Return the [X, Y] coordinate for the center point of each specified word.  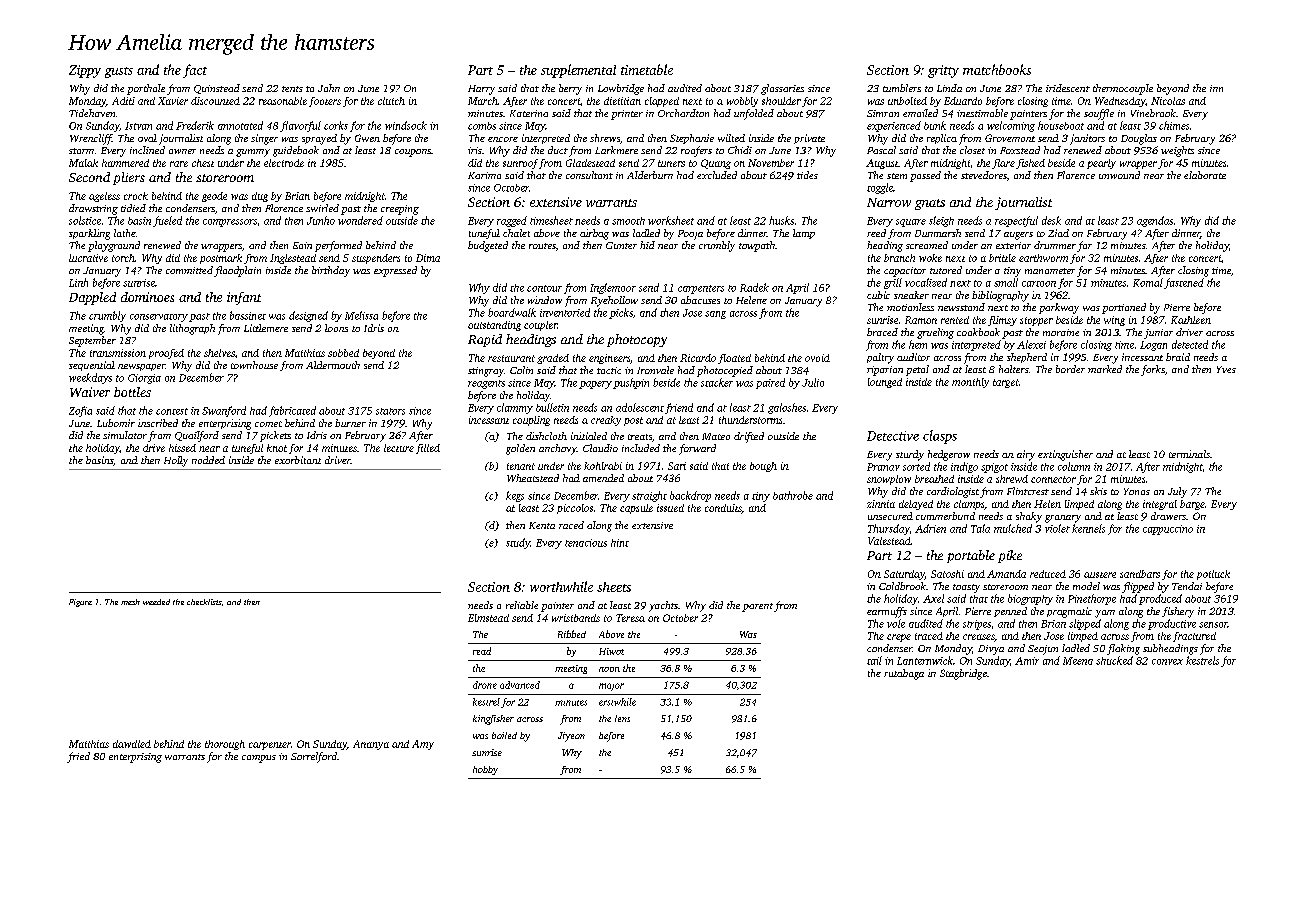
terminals [1189, 454]
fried [78, 757]
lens [622, 718]
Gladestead [590, 163]
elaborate [1205, 175]
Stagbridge [963, 674]
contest [172, 411]
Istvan [138, 126]
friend [679, 408]
